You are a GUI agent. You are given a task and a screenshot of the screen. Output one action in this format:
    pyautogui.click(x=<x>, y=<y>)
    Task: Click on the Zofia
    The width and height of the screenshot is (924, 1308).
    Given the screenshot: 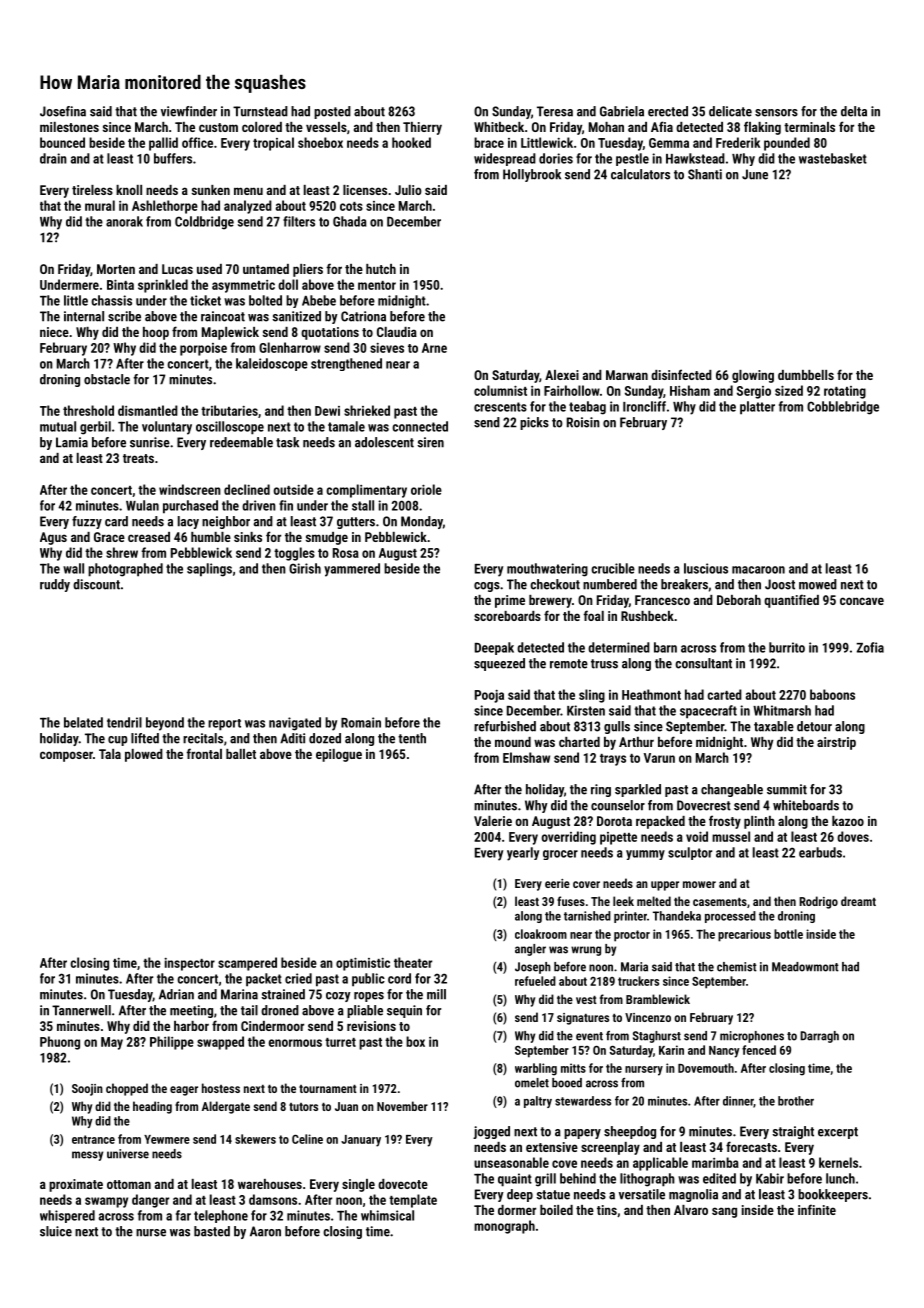 What is the action you would take?
    pyautogui.click(x=870, y=647)
